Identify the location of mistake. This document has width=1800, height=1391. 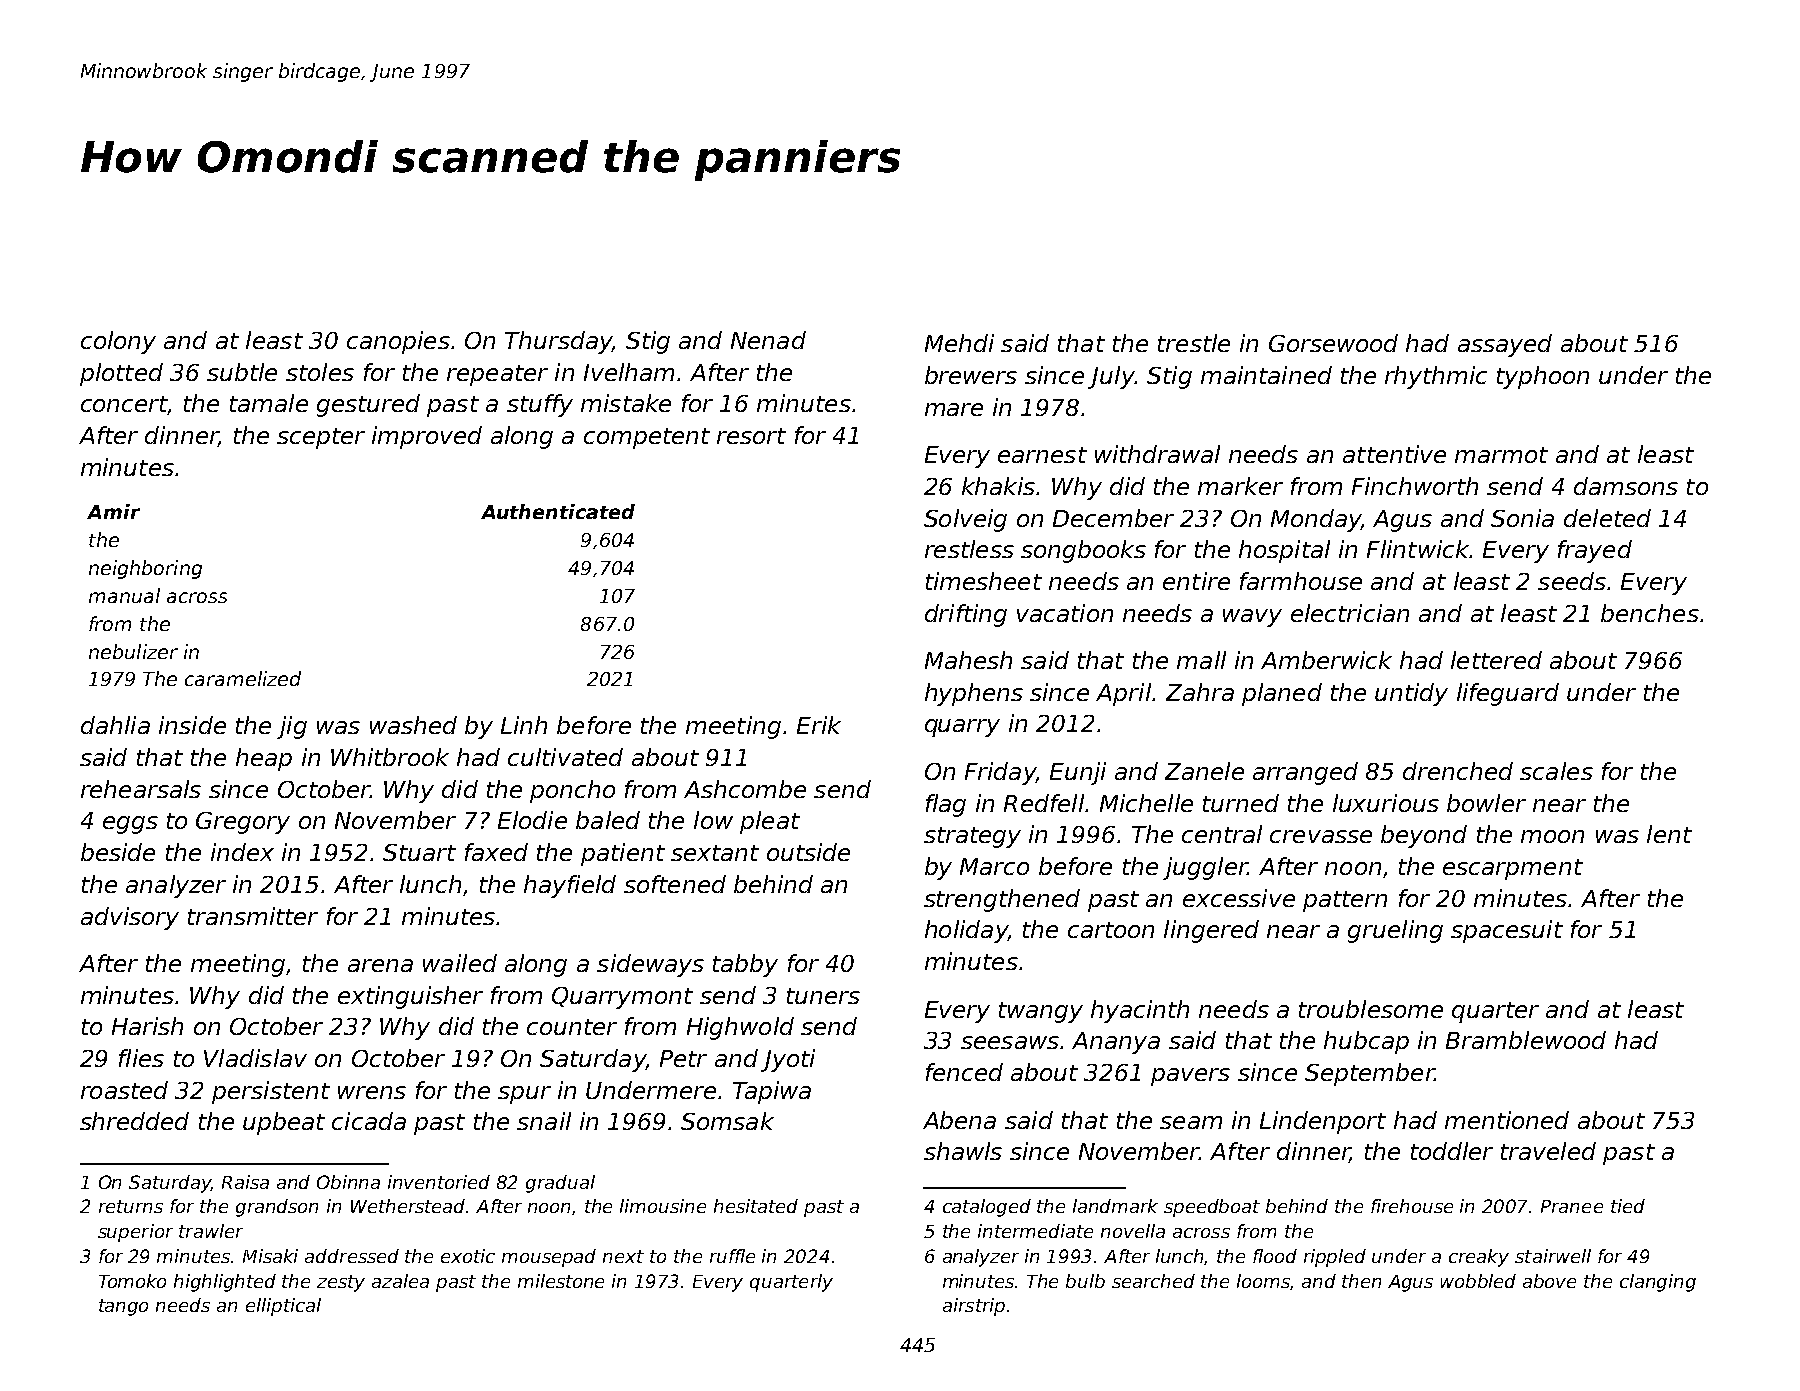
(626, 403).
